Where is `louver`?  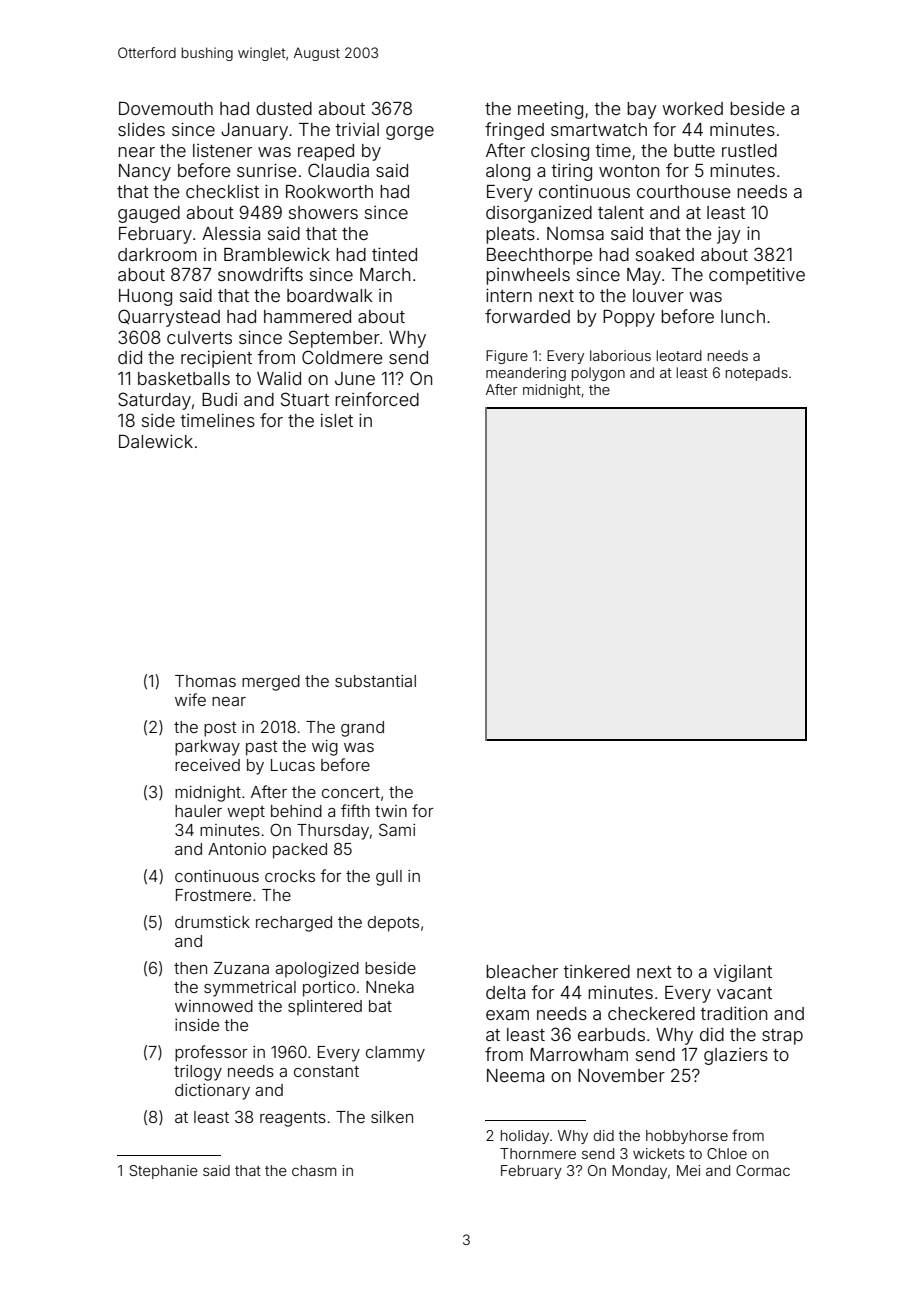
louver is located at coordinates (658, 295).
